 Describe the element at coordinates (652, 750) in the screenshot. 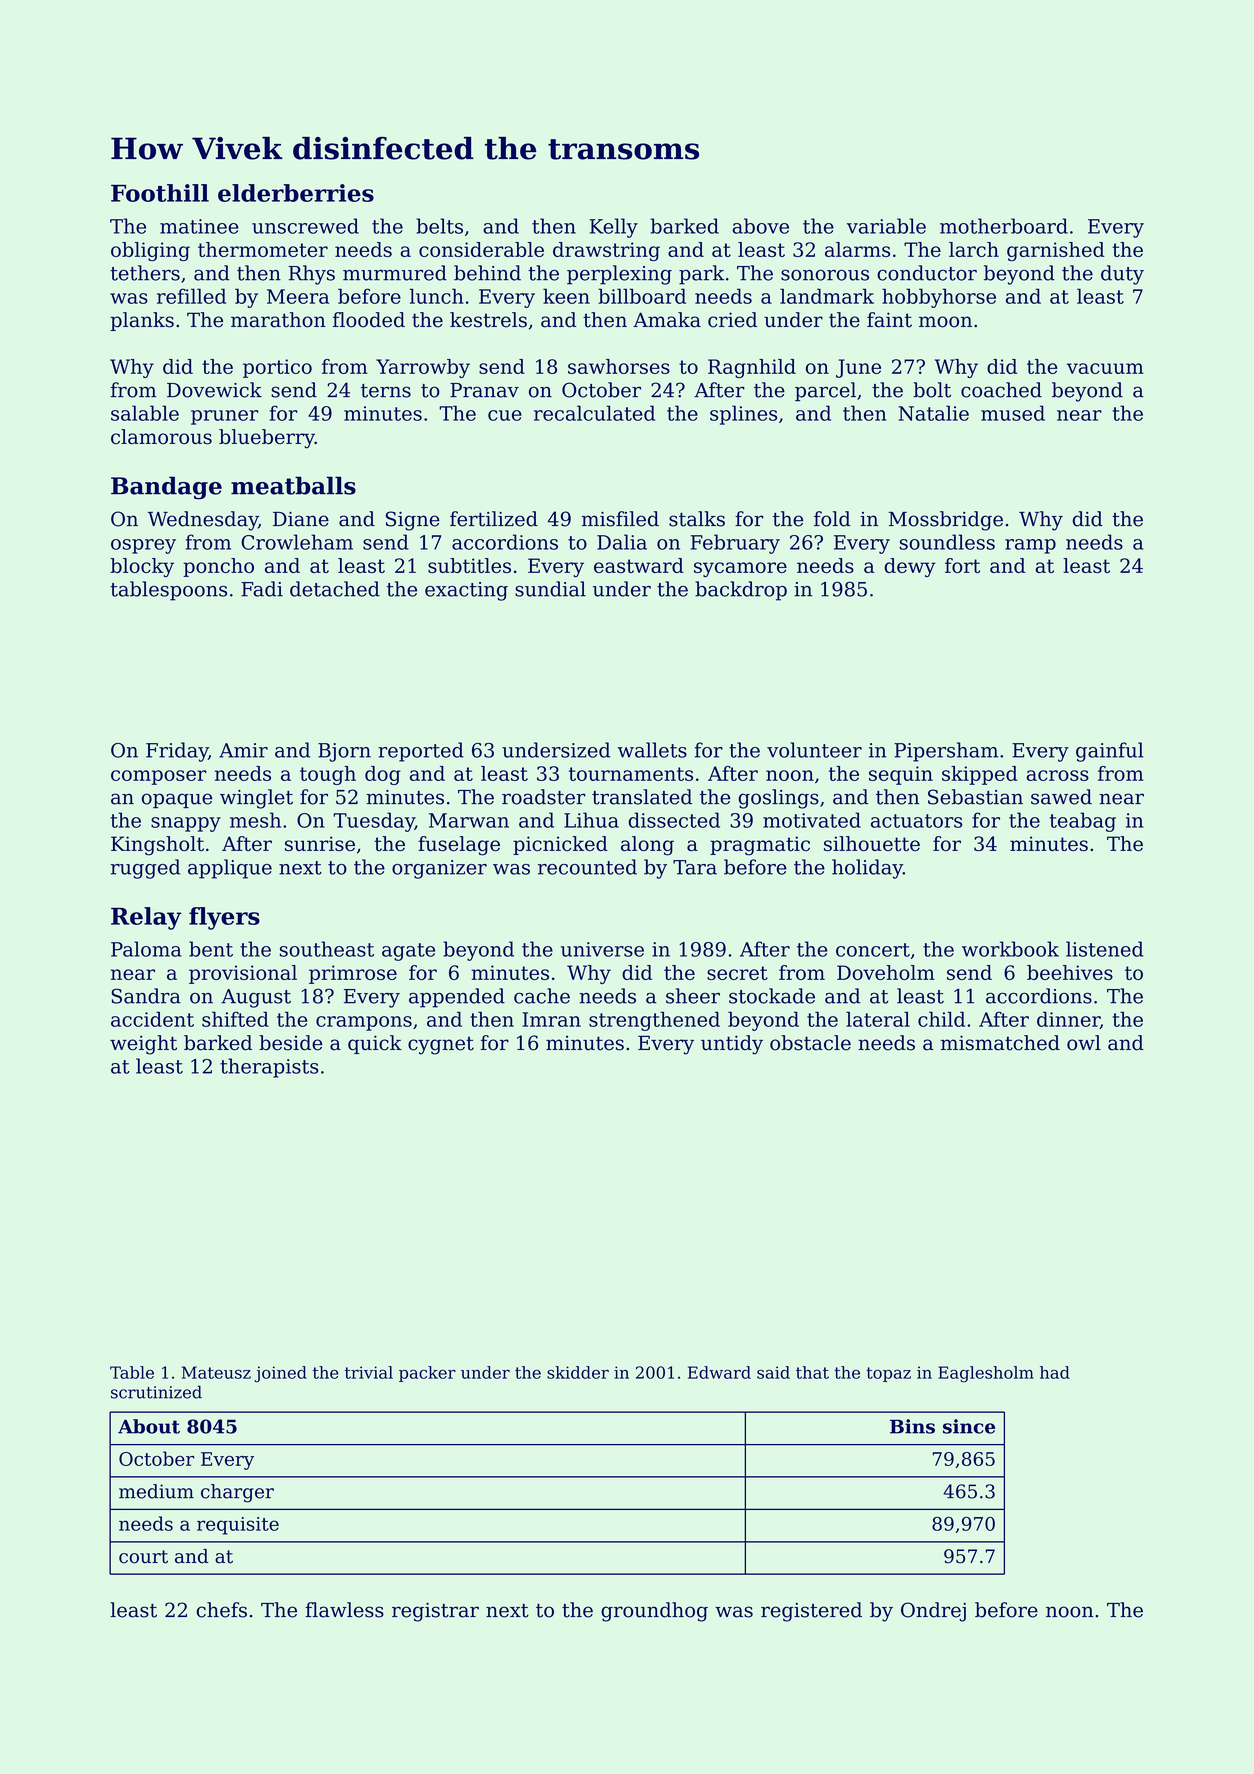

I see `wallets` at that location.
